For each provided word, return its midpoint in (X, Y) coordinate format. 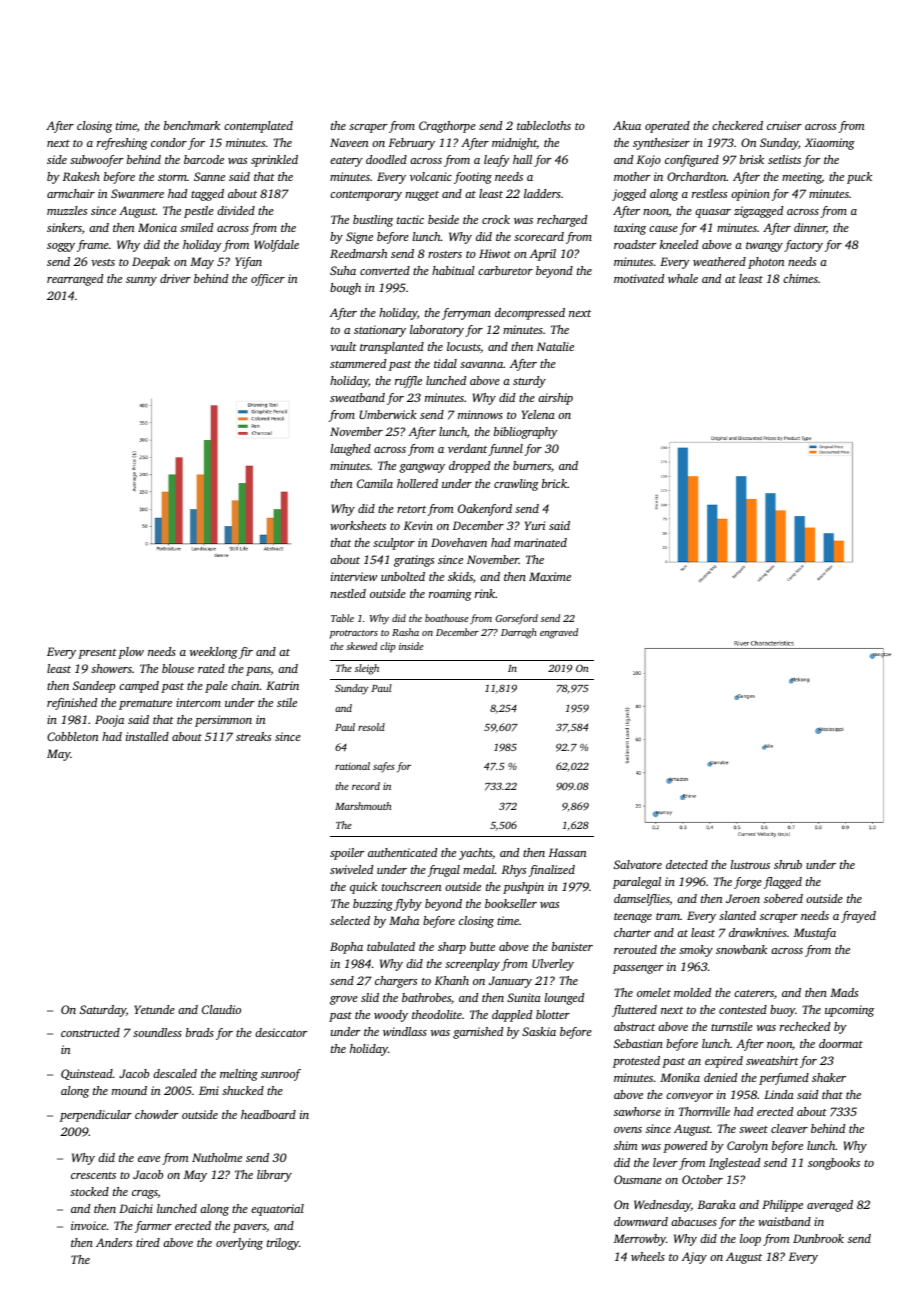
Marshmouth (363, 806)
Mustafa (815, 934)
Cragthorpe (447, 127)
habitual (453, 270)
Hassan (567, 852)
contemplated (258, 127)
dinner (810, 228)
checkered (737, 125)
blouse (178, 668)
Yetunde (154, 1009)
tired (148, 1242)
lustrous (750, 864)
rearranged (75, 280)
